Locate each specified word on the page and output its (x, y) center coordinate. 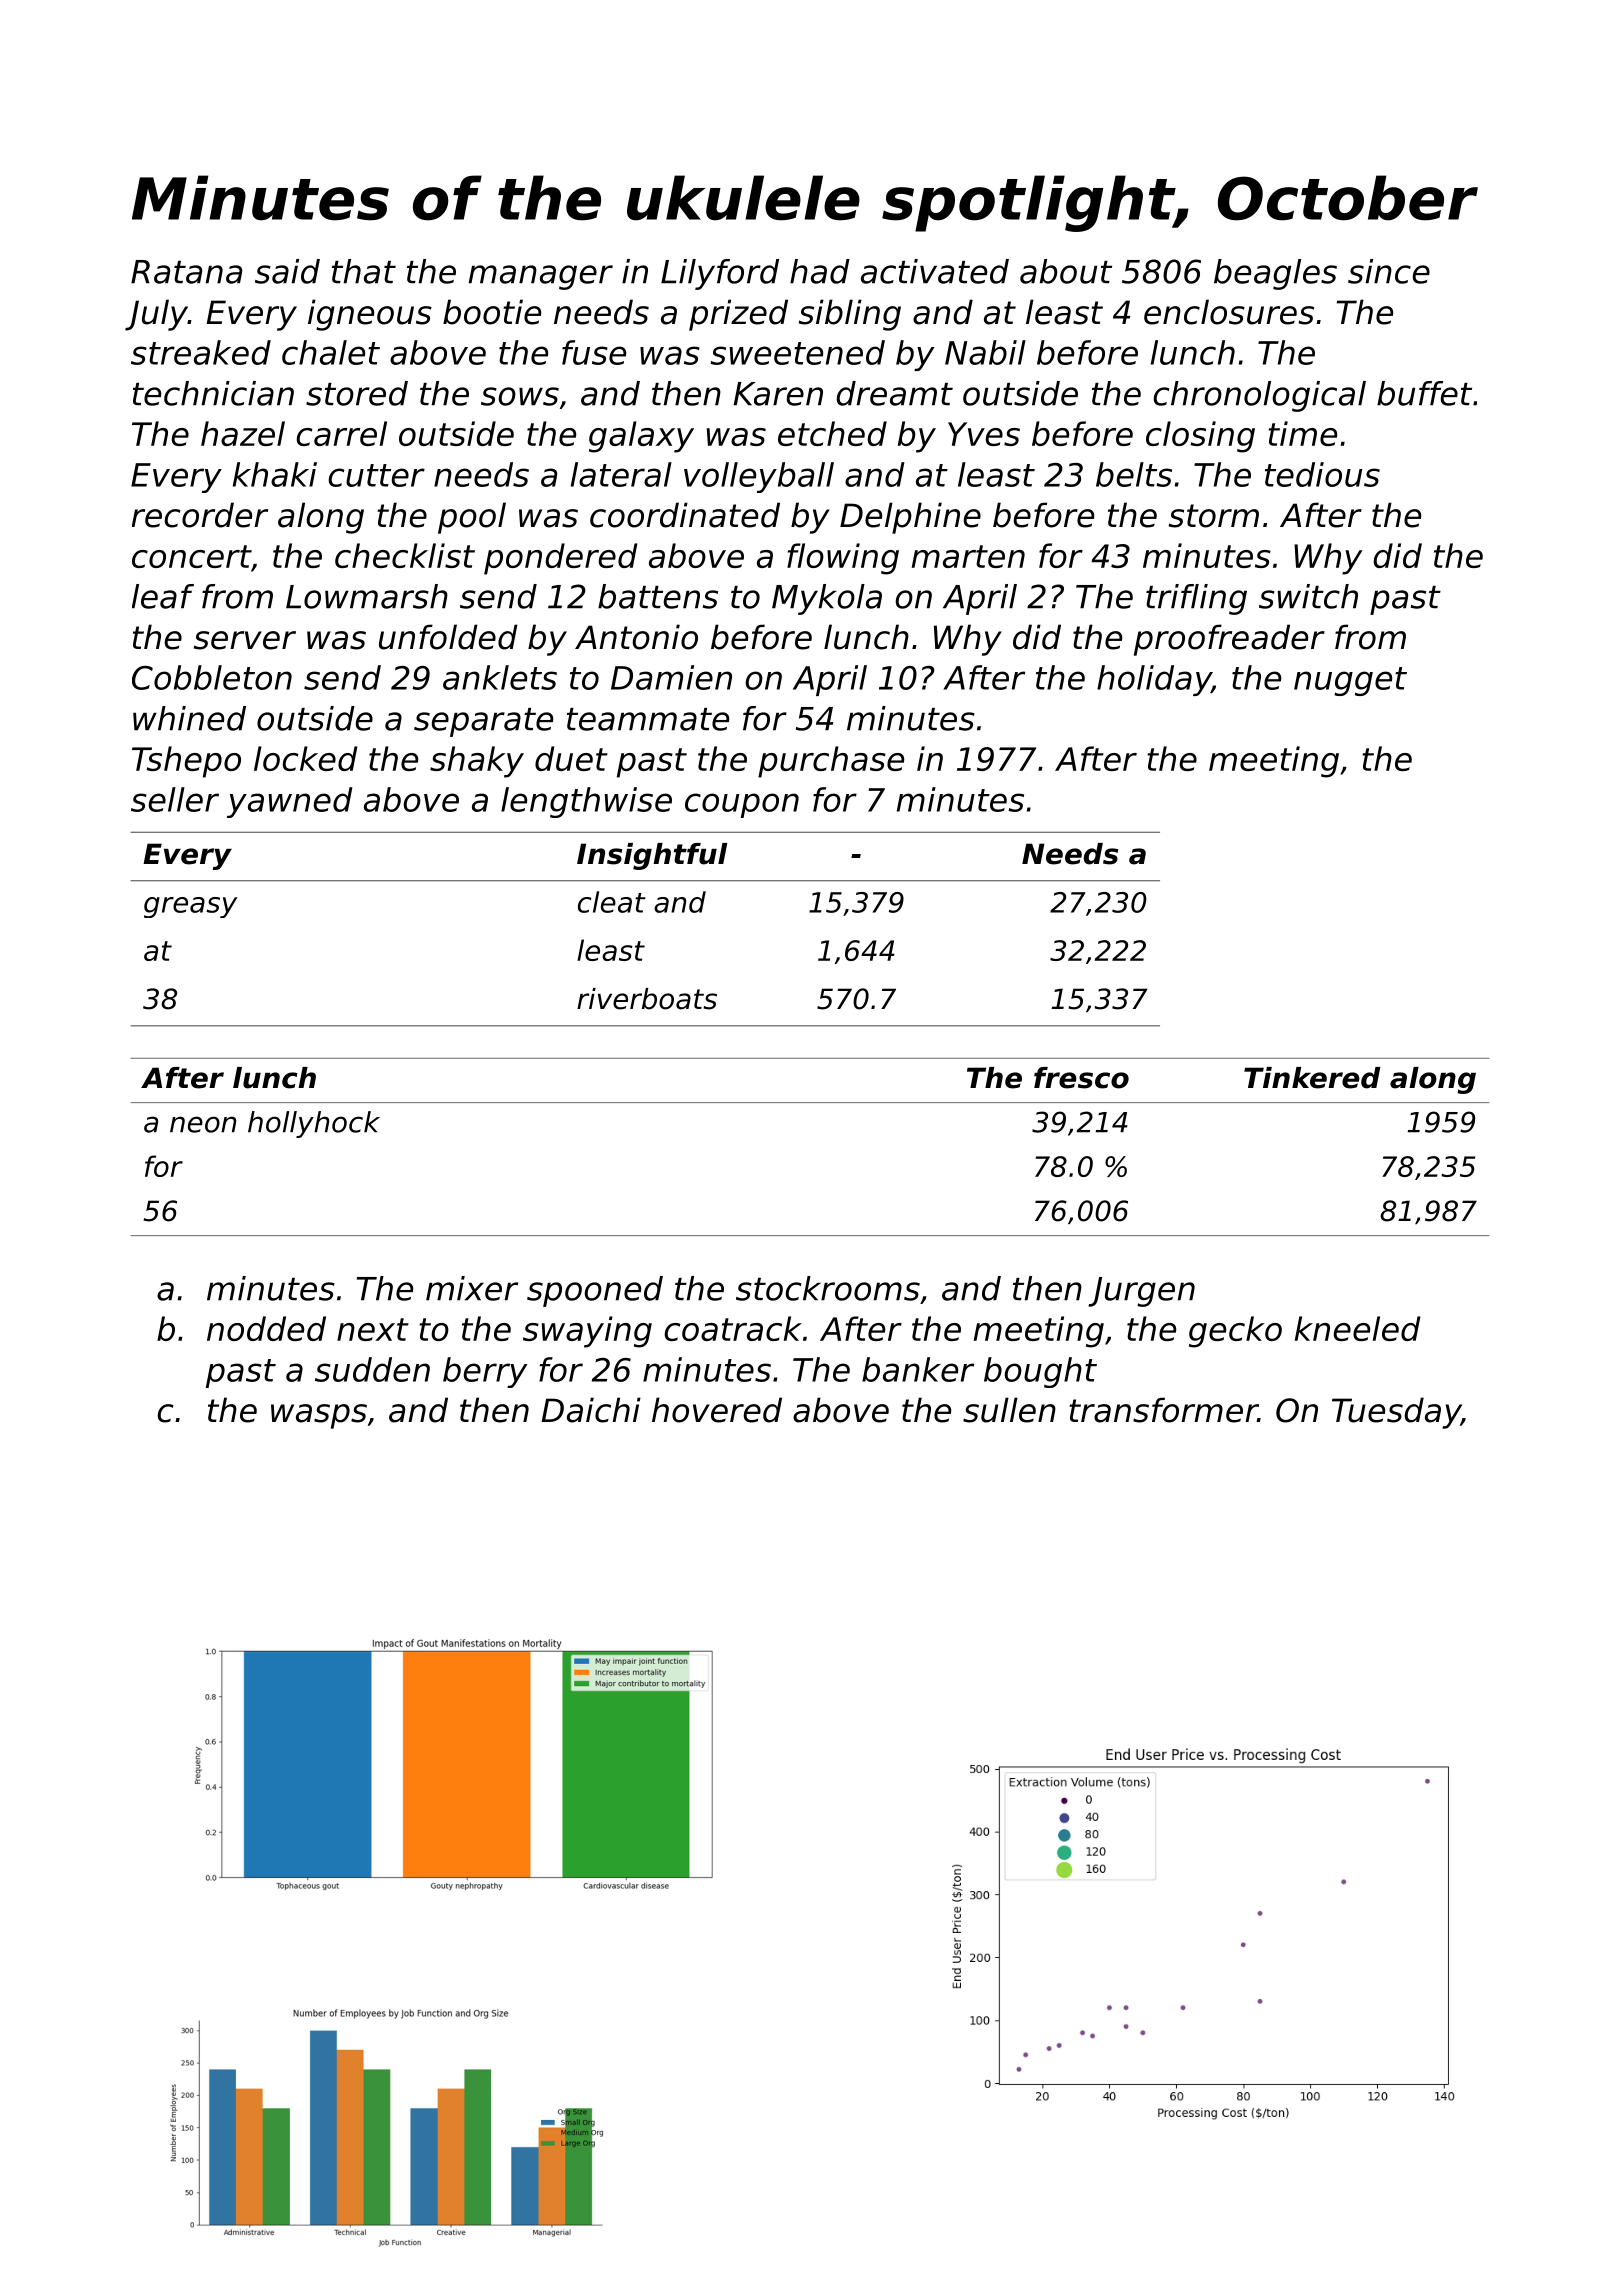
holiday (1154, 680)
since (1389, 271)
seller (175, 799)
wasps (319, 1416)
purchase (831, 762)
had (820, 271)
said (287, 271)
